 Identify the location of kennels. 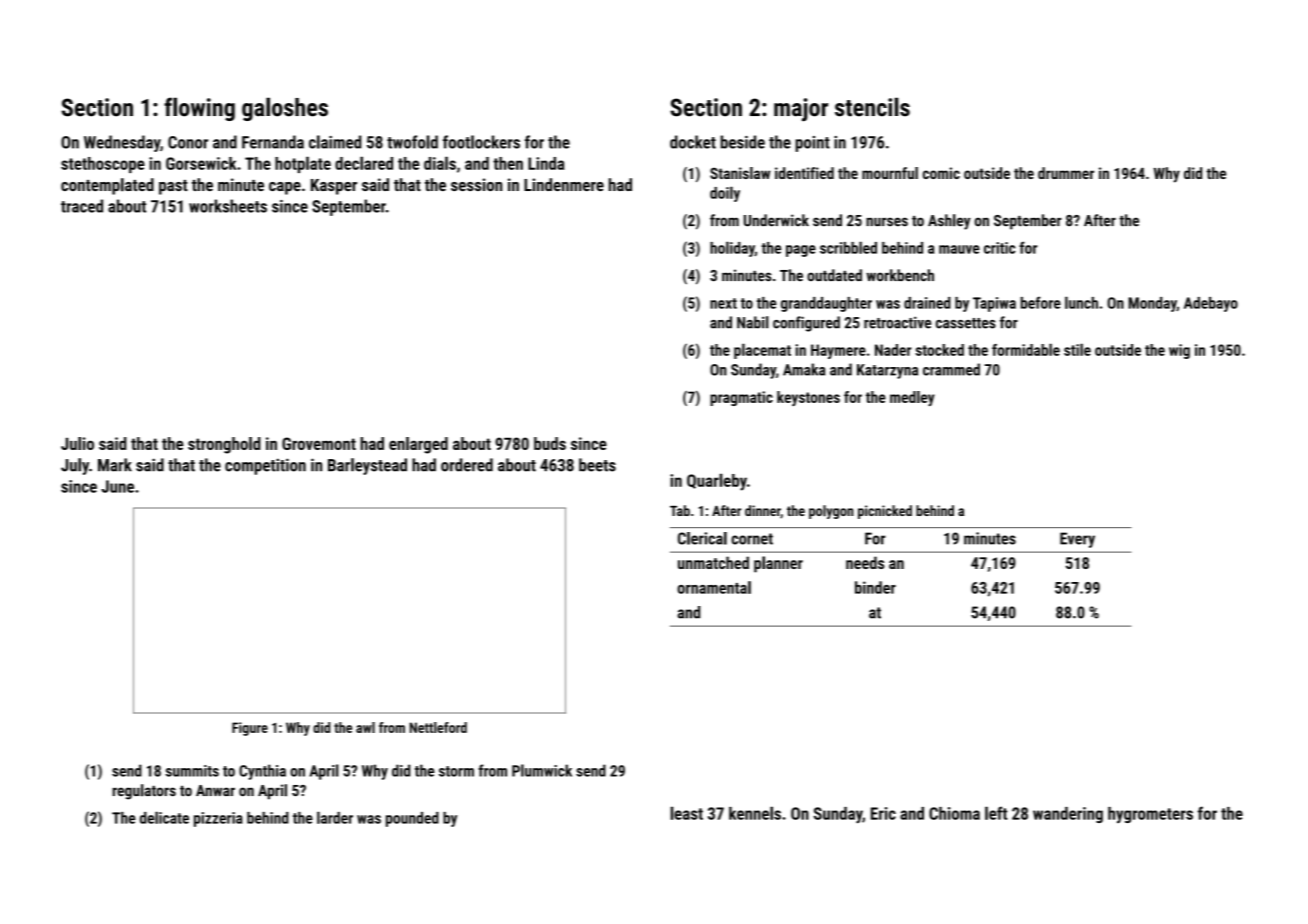
(755, 813).
